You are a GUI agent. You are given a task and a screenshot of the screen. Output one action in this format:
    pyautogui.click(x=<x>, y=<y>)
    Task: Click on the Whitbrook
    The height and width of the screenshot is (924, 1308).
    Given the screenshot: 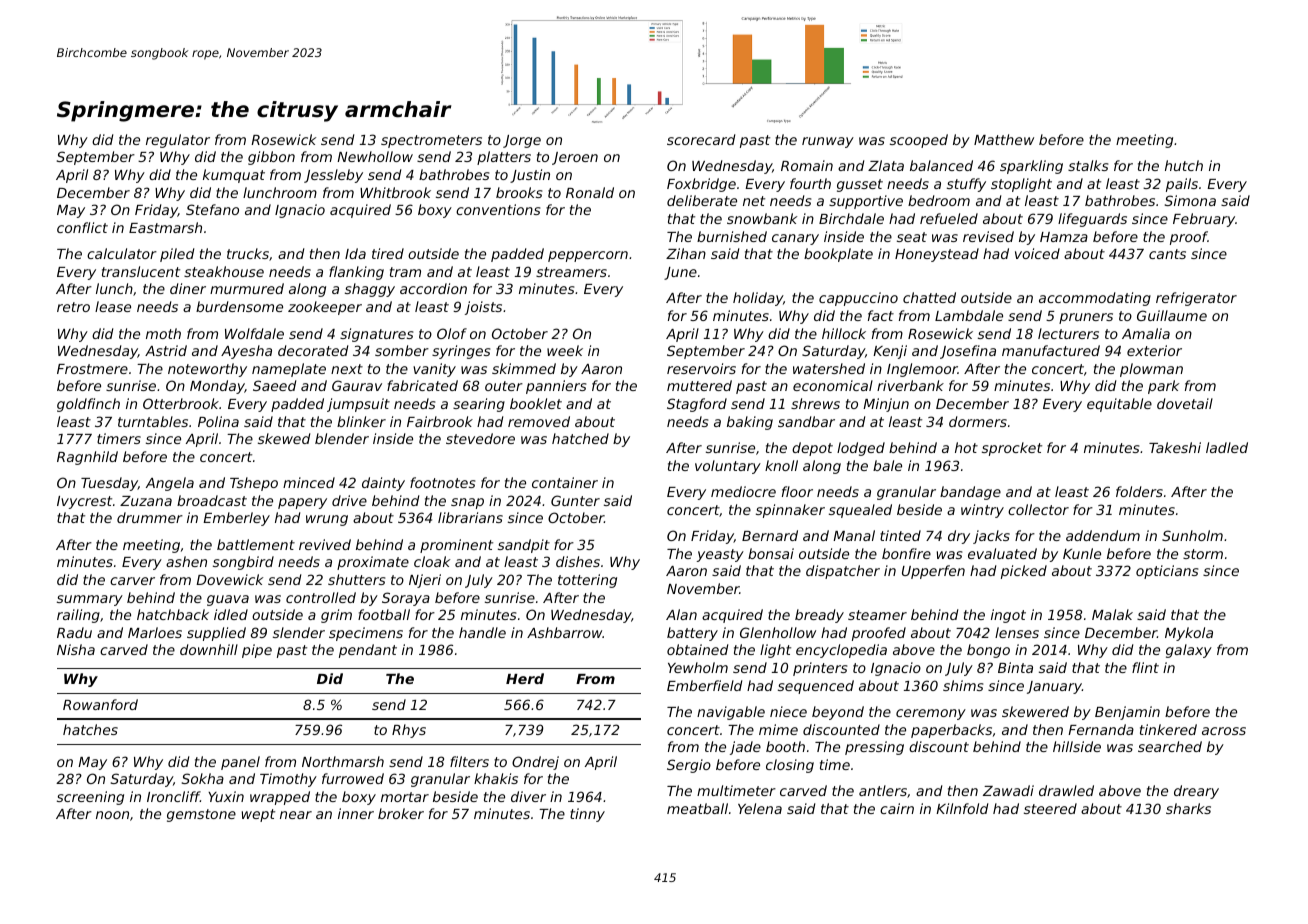 What is the action you would take?
    pyautogui.click(x=395, y=192)
